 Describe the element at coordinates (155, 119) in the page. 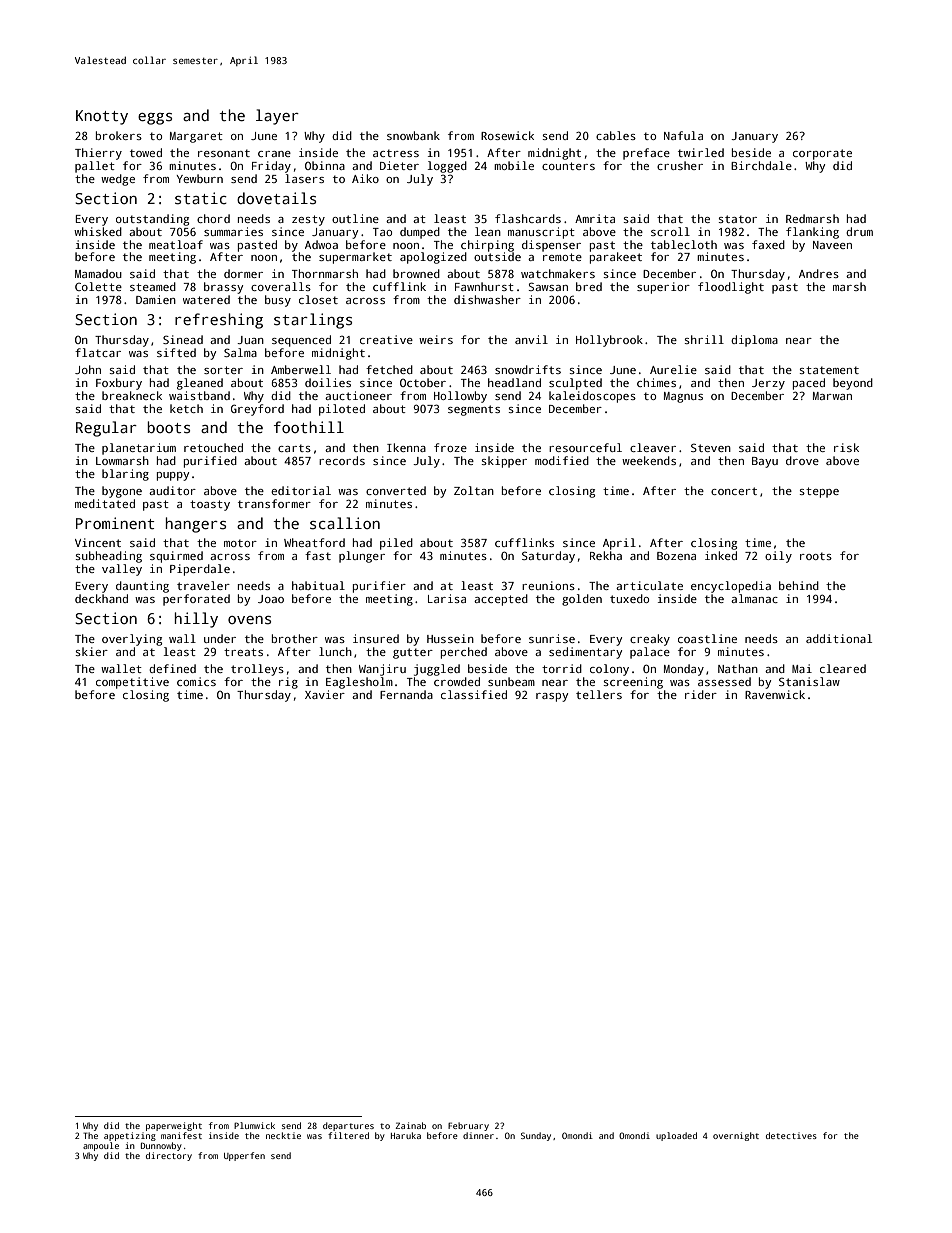

I see `eggs` at that location.
